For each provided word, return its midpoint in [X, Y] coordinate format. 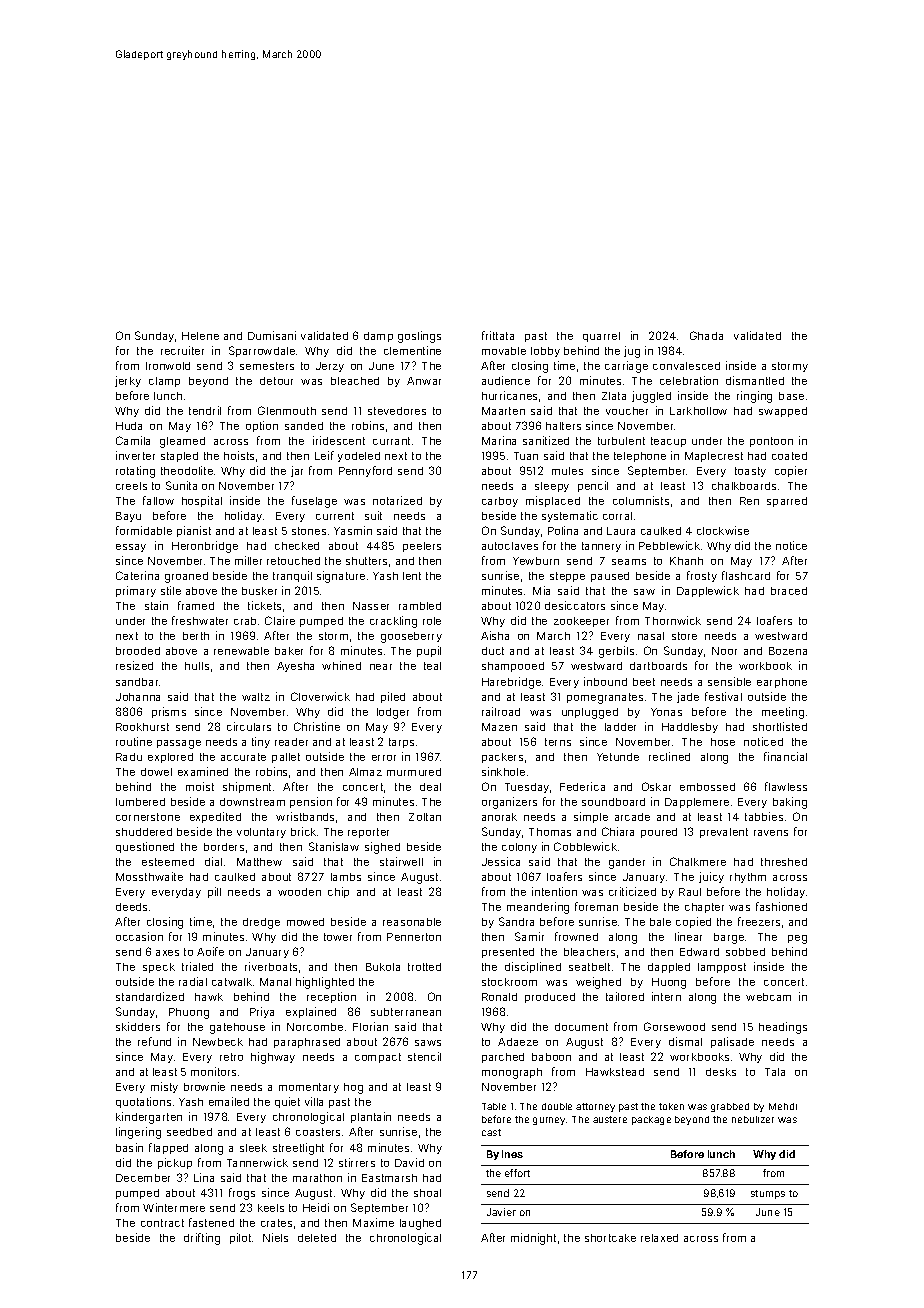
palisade [732, 1042]
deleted [317, 1238]
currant [391, 441]
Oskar [656, 786]
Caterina [137, 575]
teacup [668, 442]
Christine [317, 726]
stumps [768, 1194]
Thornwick [673, 620]
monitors [213, 1071]
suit [373, 515]
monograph [512, 1073]
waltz [256, 697]
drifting [202, 1239]
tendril [205, 410]
